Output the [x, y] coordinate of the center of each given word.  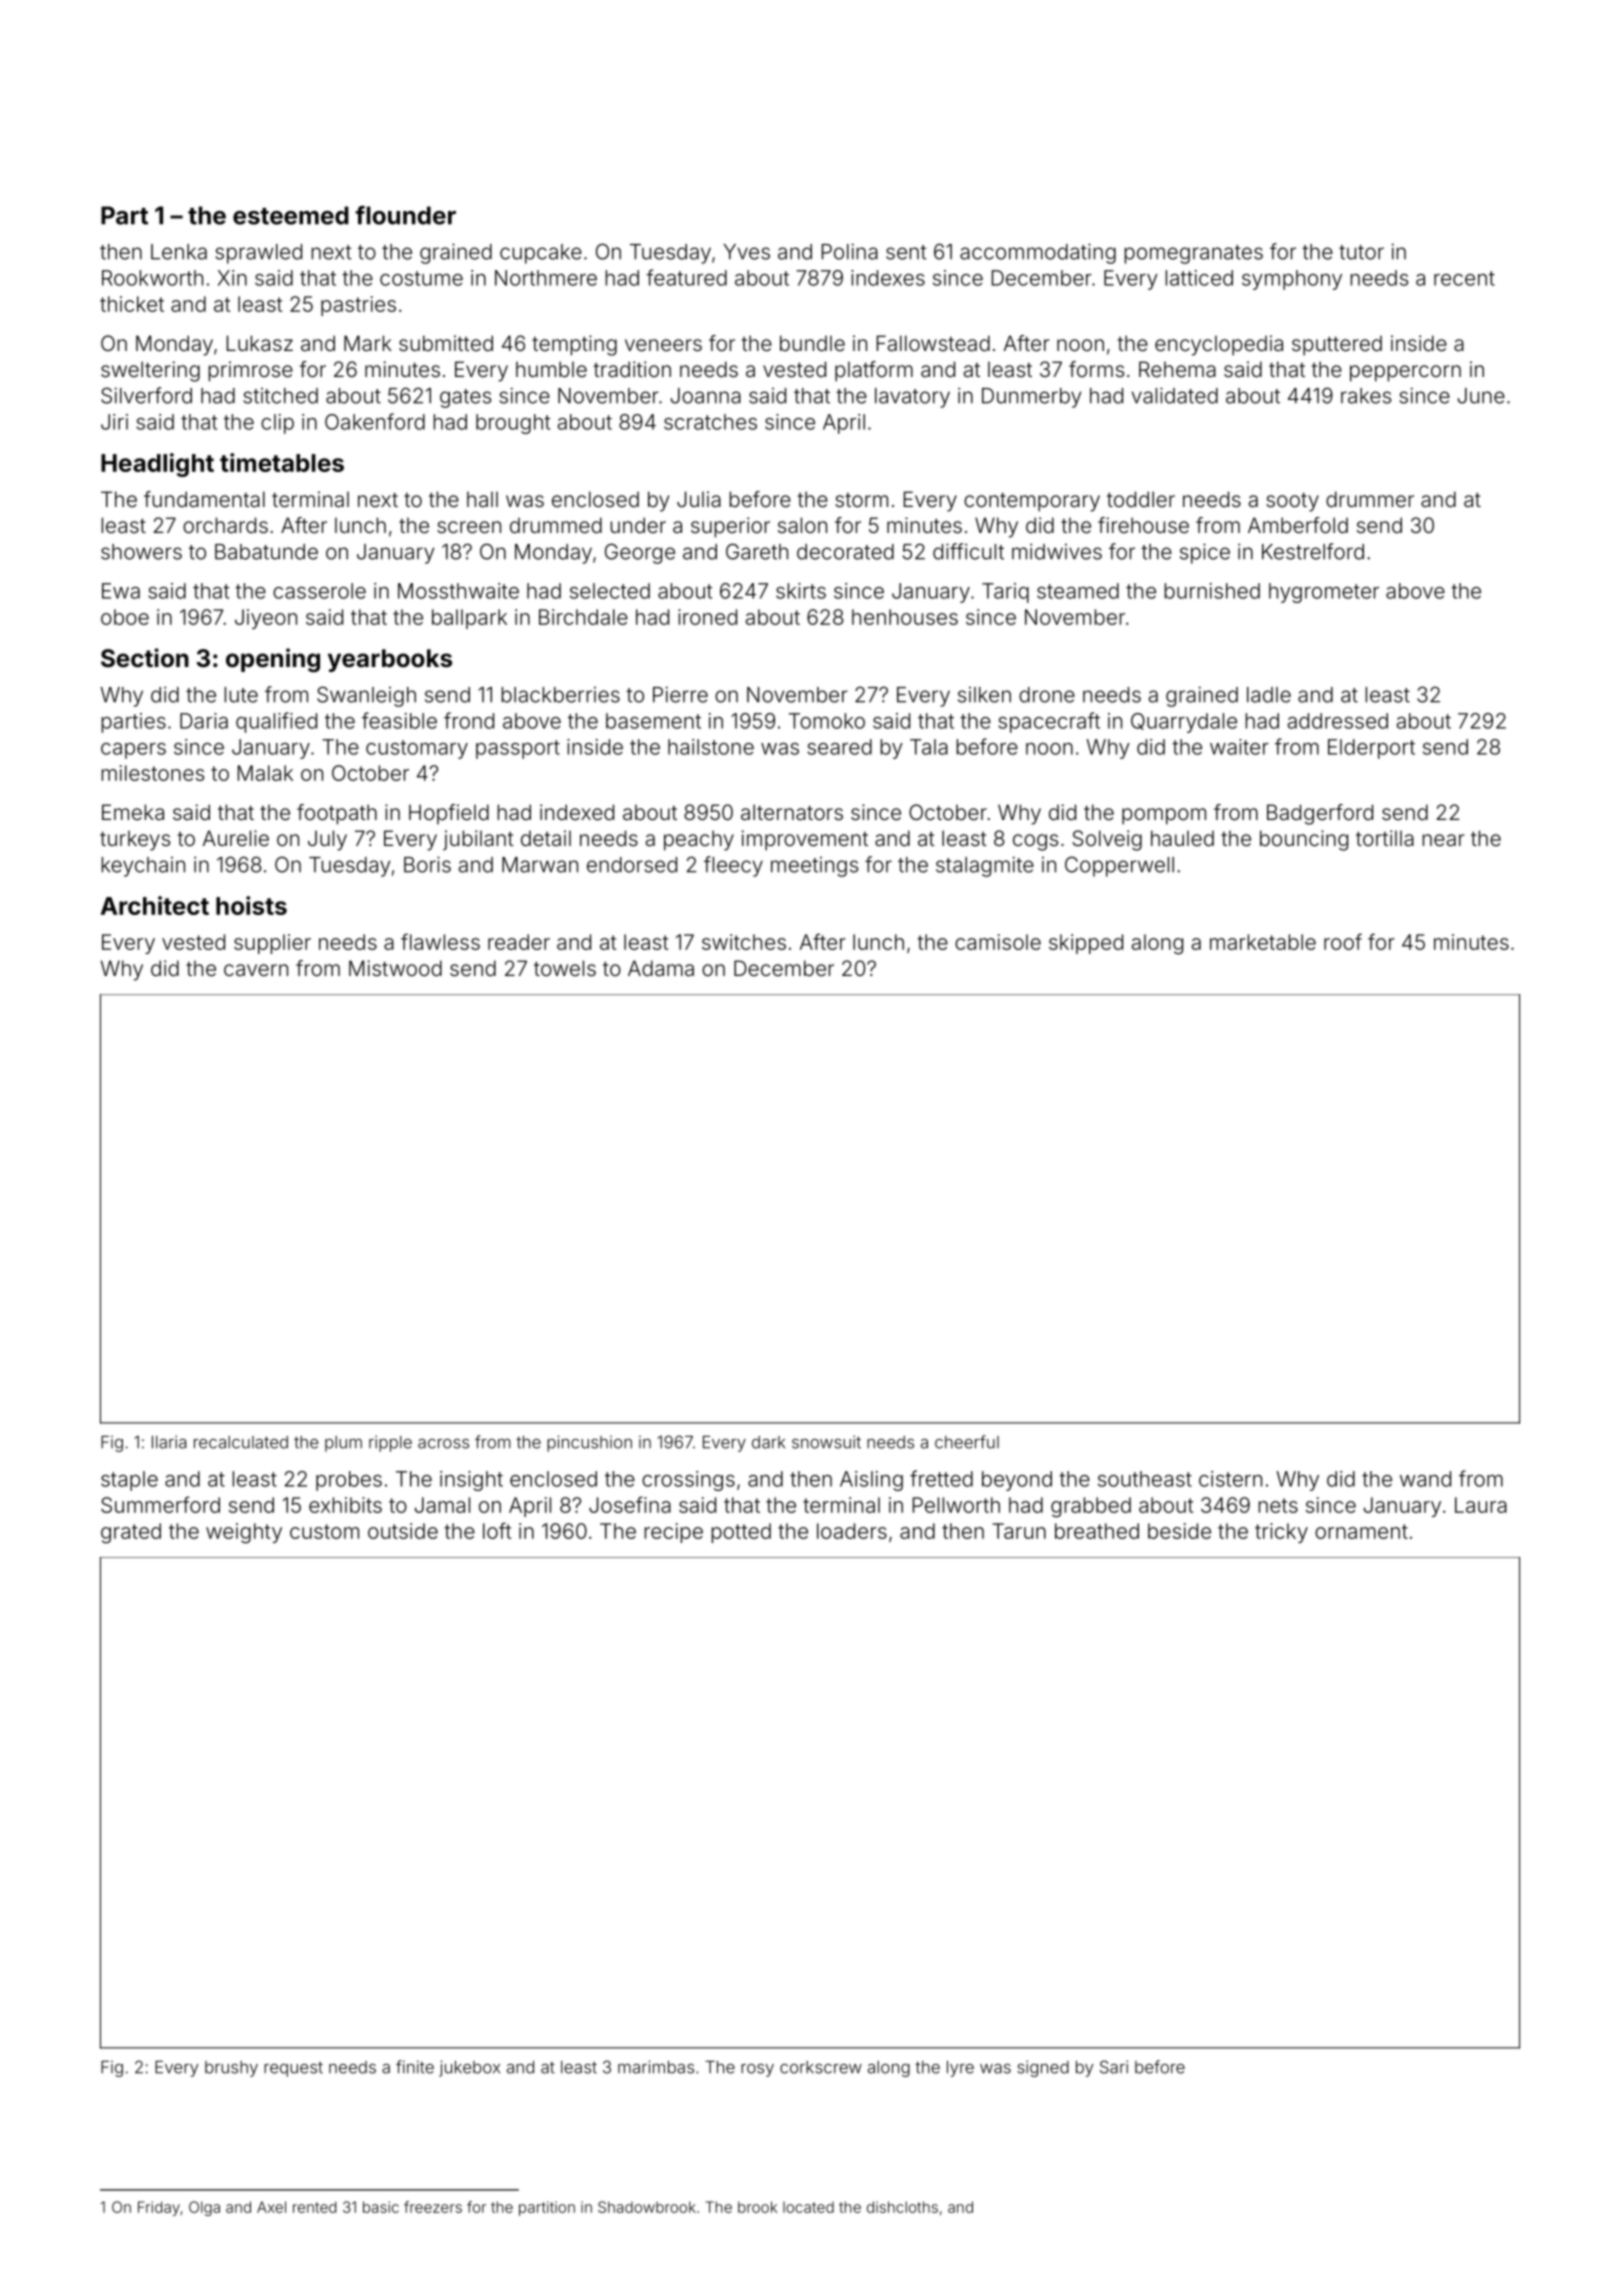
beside [1179, 1531]
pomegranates [1194, 254]
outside [403, 1531]
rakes [1366, 396]
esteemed [291, 215]
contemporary [1032, 502]
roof [1343, 941]
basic [381, 2207]
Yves [746, 252]
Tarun [1019, 1531]
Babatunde [266, 552]
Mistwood [395, 968]
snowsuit [826, 1442]
